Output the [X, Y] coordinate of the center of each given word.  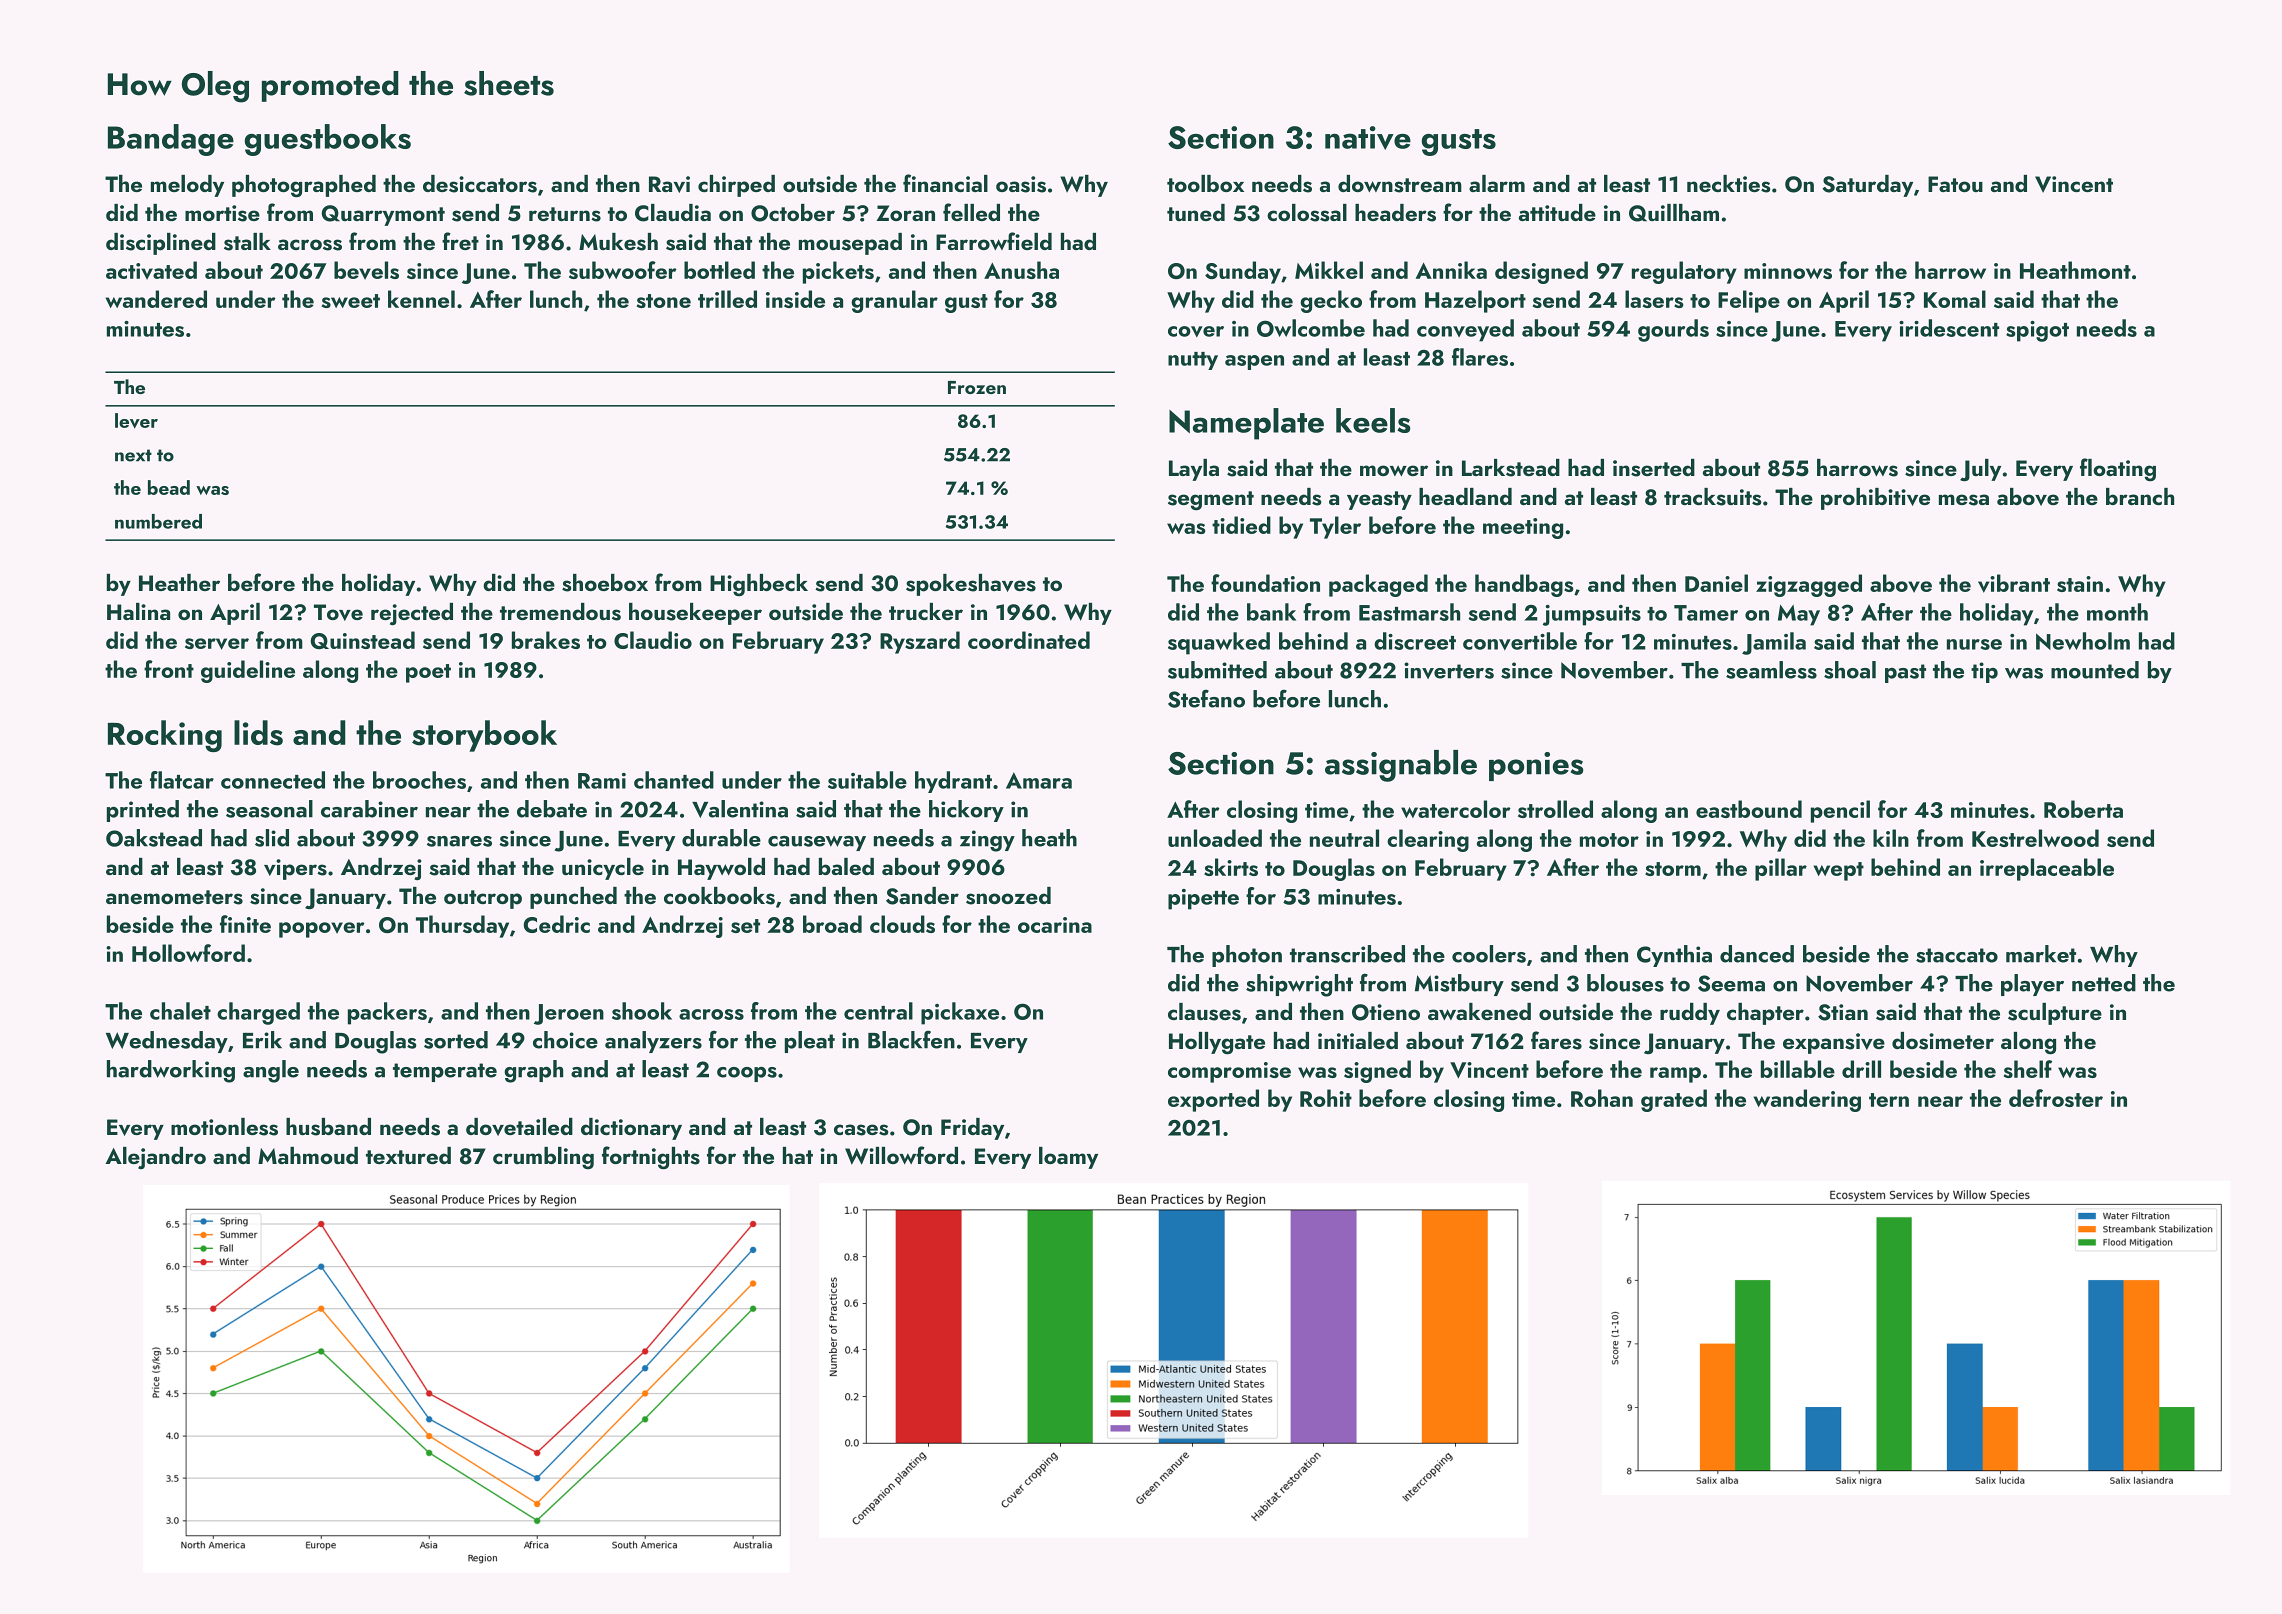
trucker [926, 611]
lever [136, 421]
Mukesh [618, 242]
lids [258, 733]
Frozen [977, 387]
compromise [1229, 1072]
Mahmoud [308, 1155]
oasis [1021, 184]
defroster [2056, 1098]
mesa [1964, 500]
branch [2140, 496]
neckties [1729, 184]
